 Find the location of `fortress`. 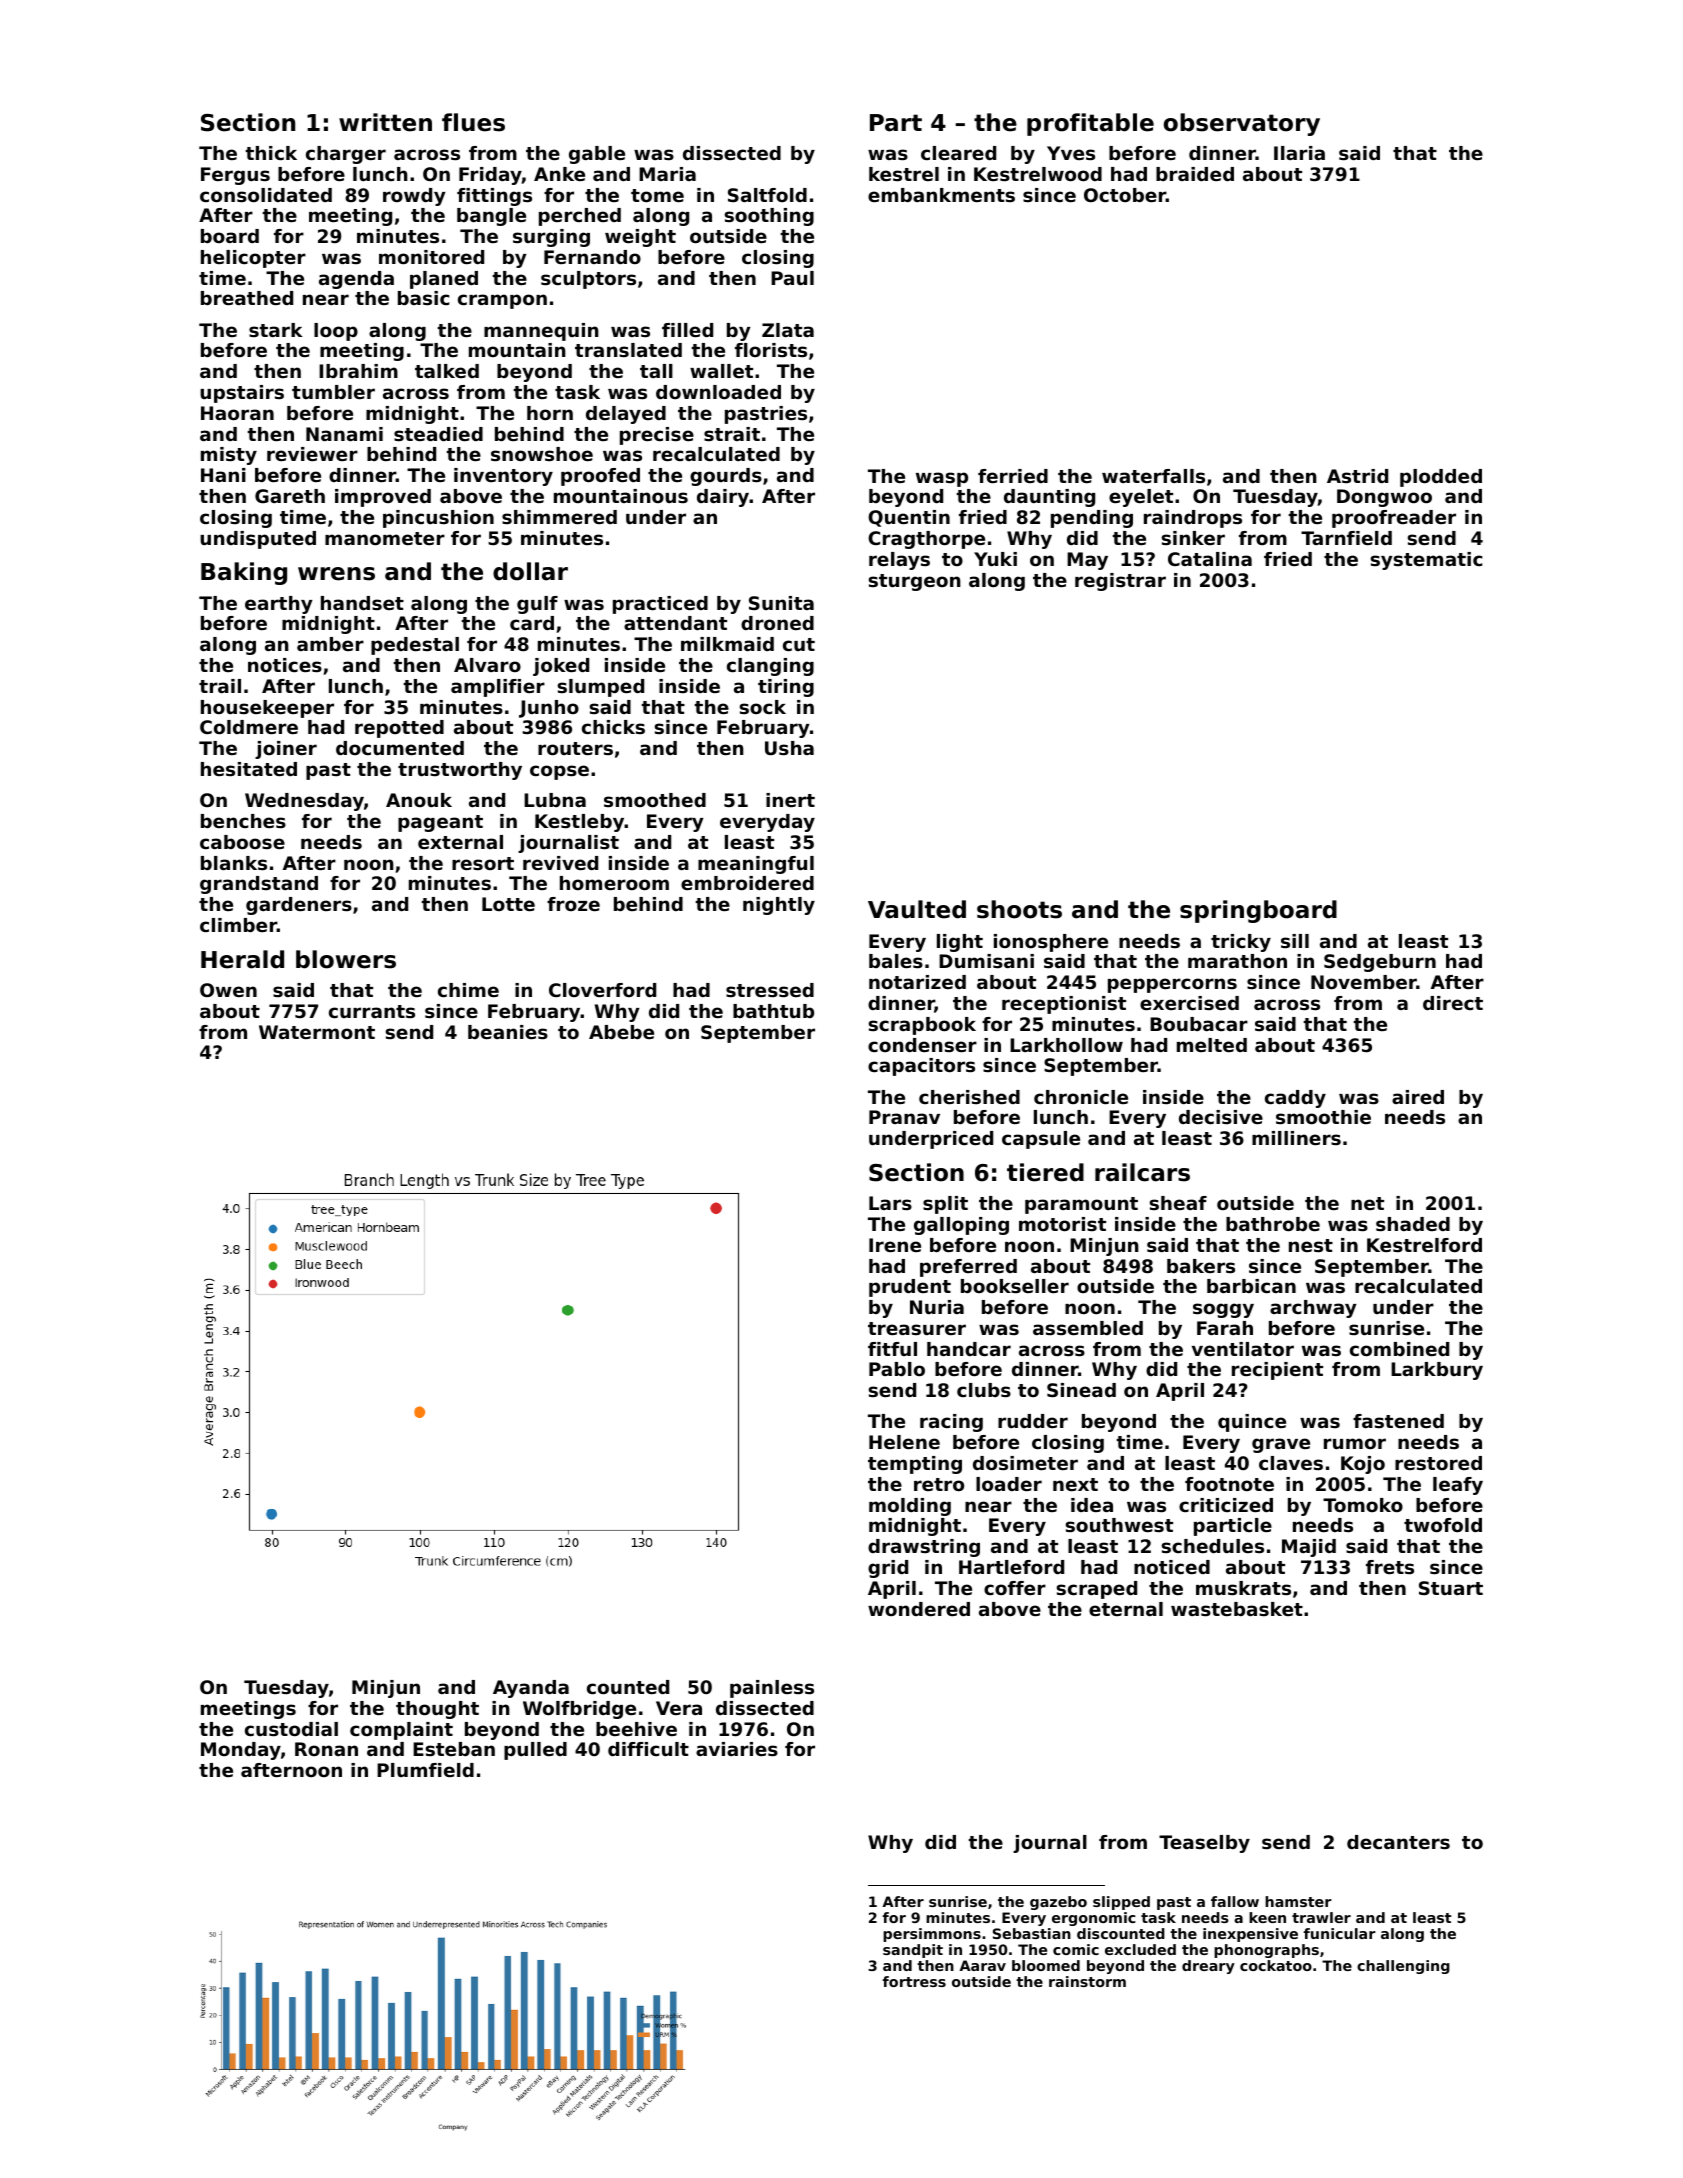

fortress is located at coordinates (914, 1981).
